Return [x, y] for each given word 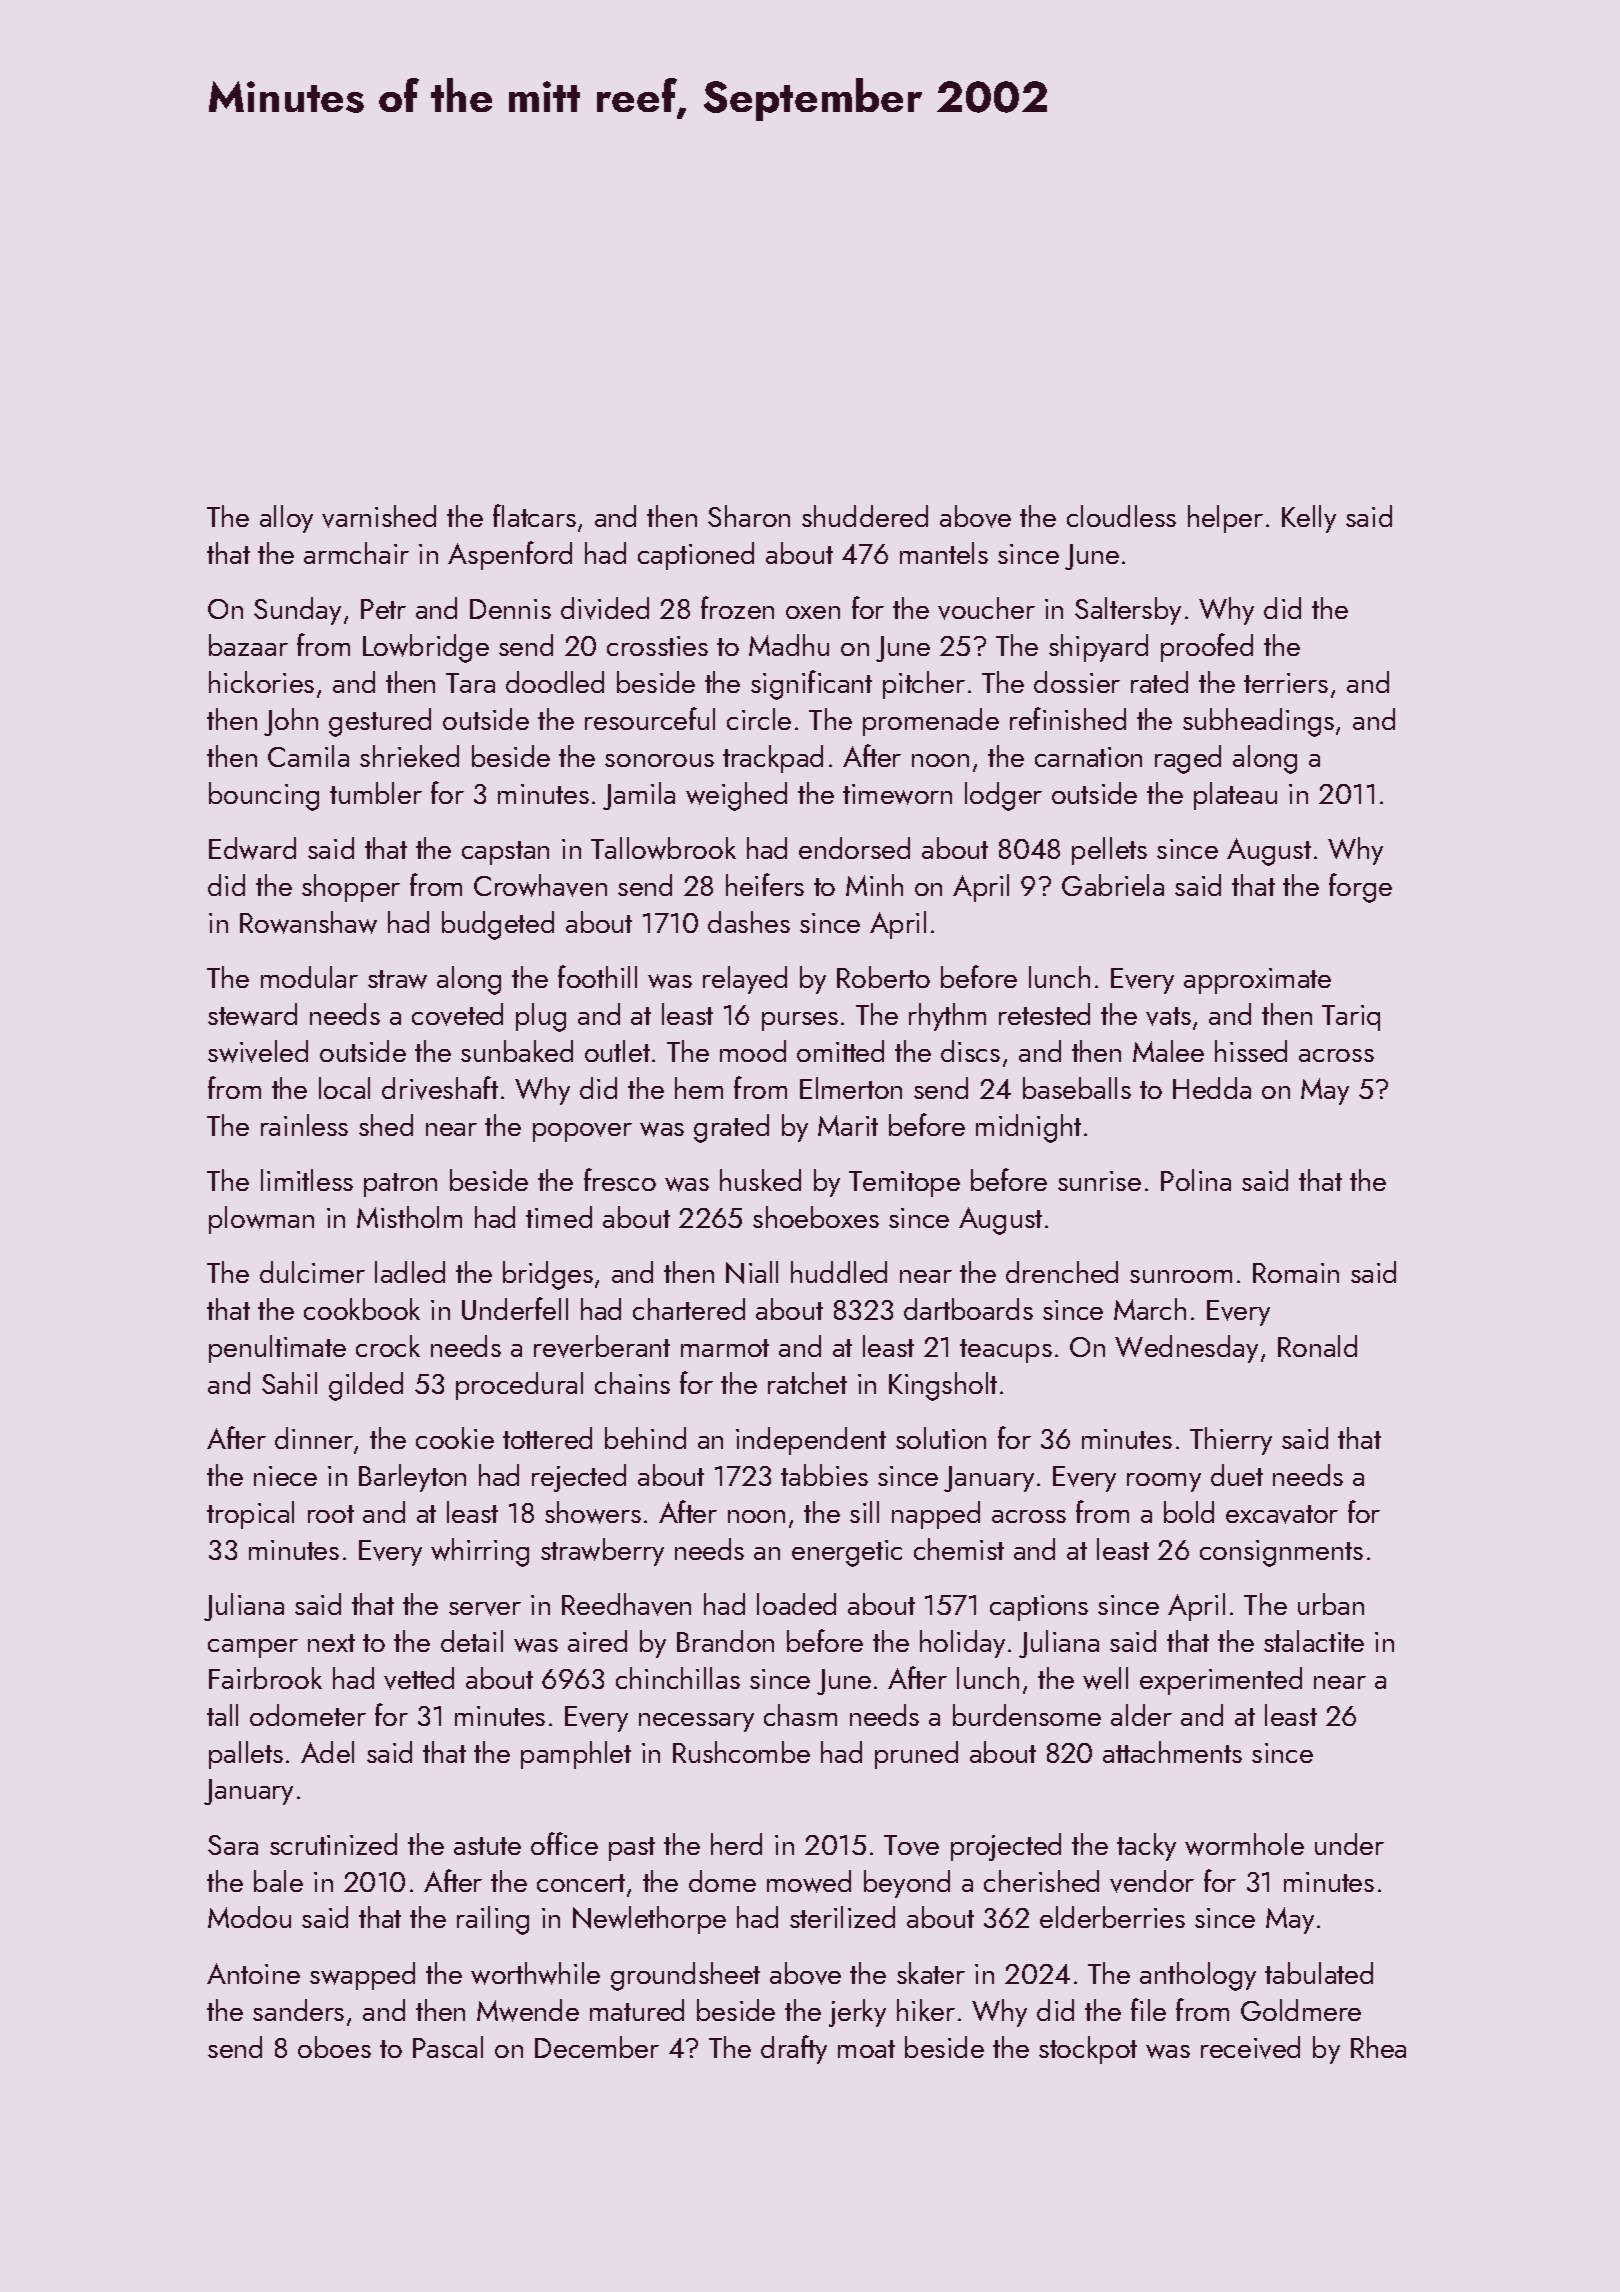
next [331, 1643]
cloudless [1121, 516]
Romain [1296, 1273]
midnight [1028, 1128]
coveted [457, 1014]
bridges [548, 1275]
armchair [356, 553]
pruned [916, 1755]
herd [736, 1844]
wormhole [1244, 1844]
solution [941, 1438]
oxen [813, 612]
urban [1331, 1604]
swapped [362, 1976]
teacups [1006, 1351]
